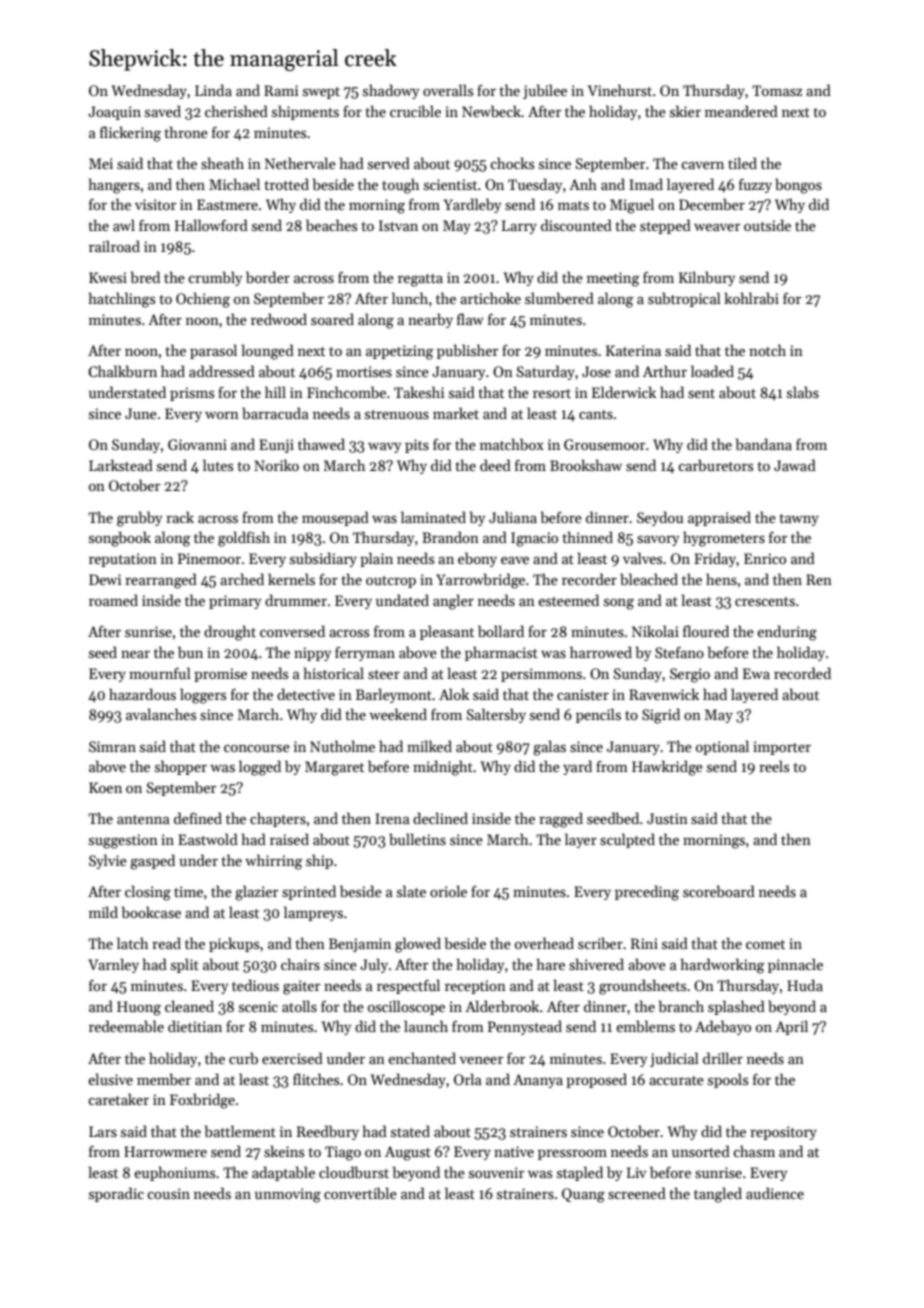 This screenshot has height=1308, width=924. I want to click on recorded, so click(802, 673).
